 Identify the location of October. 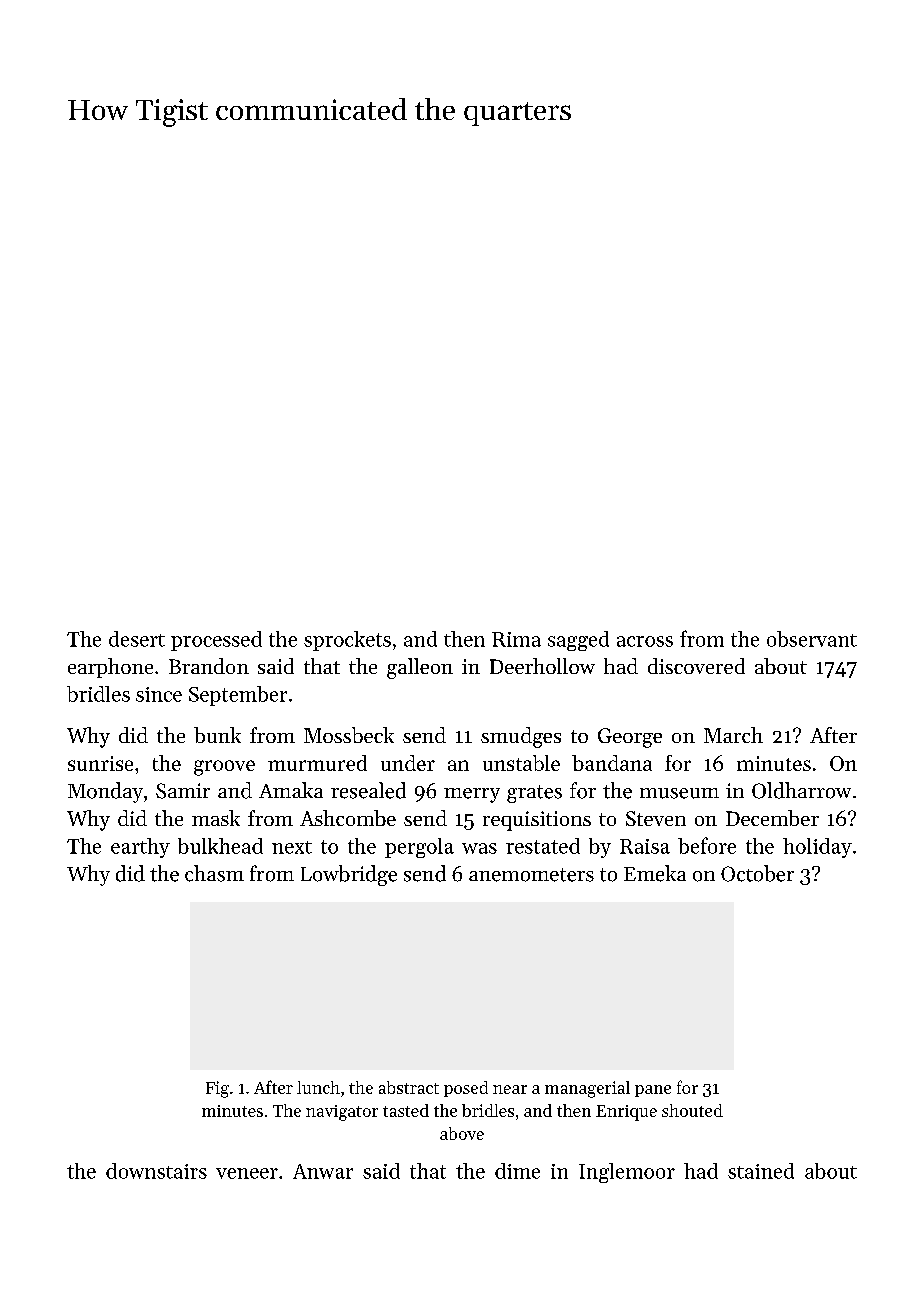
(757, 873).
